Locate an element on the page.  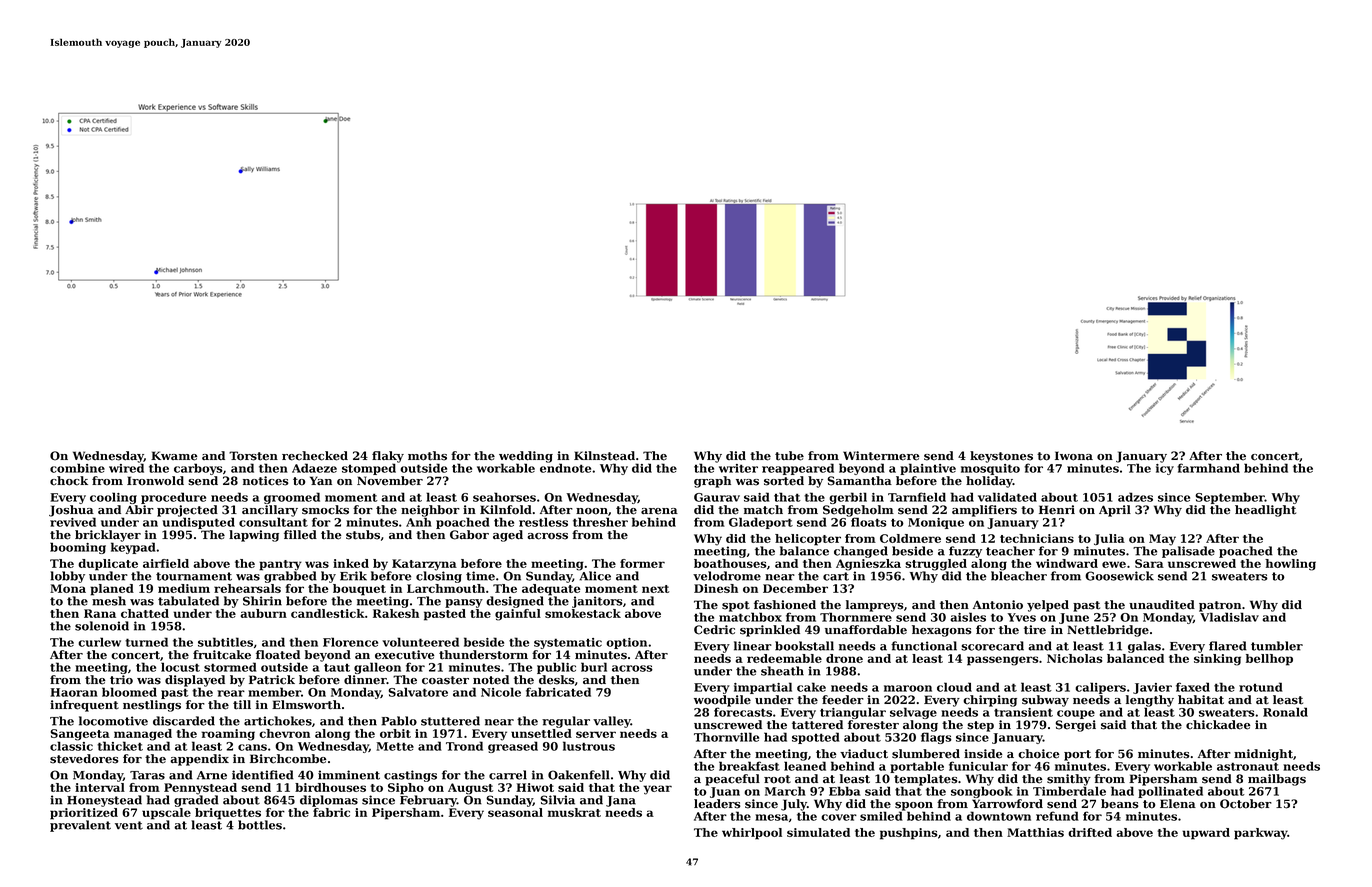
smocks is located at coordinates (325, 510).
